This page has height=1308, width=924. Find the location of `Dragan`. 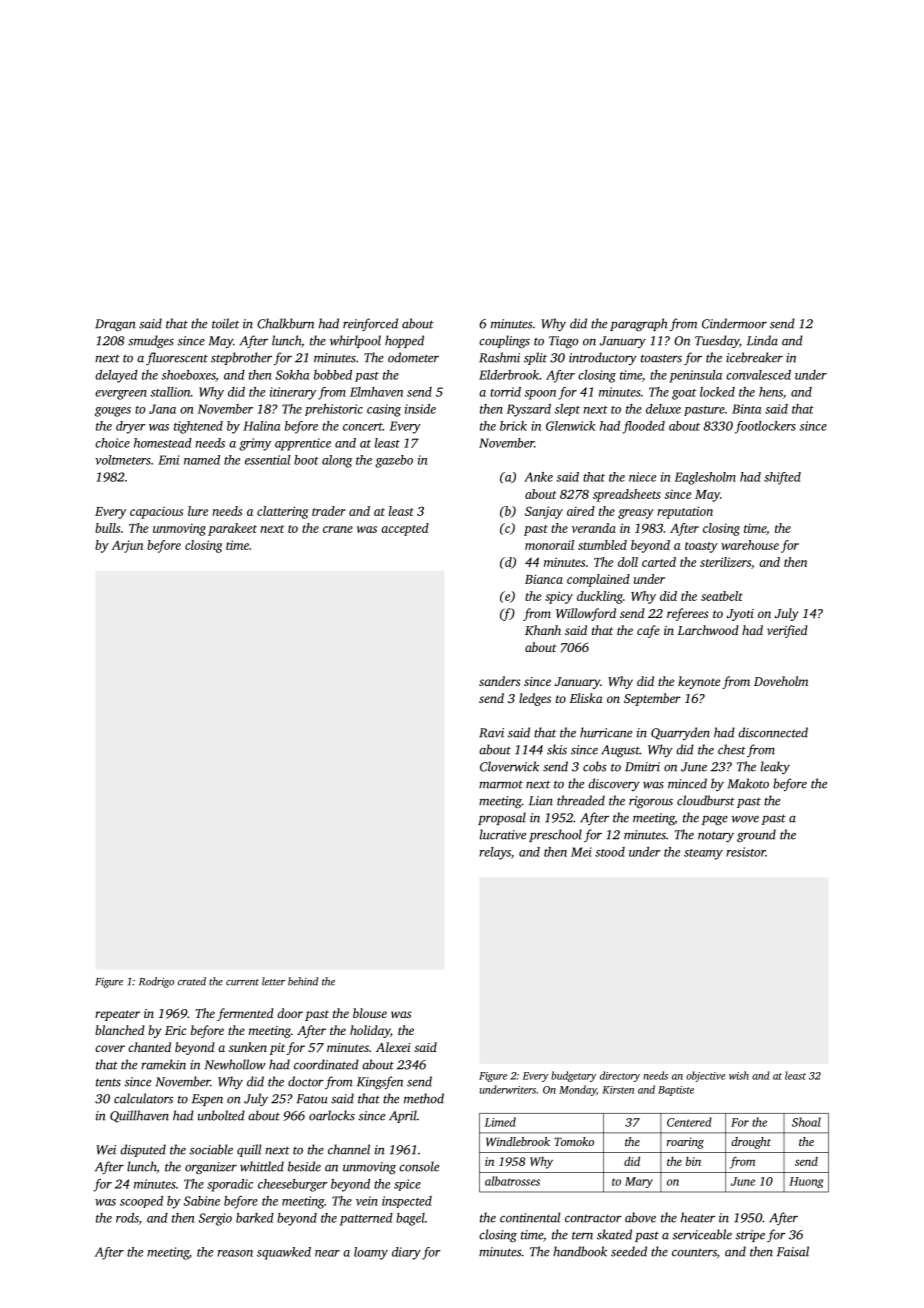

Dragan is located at coordinates (115, 325).
